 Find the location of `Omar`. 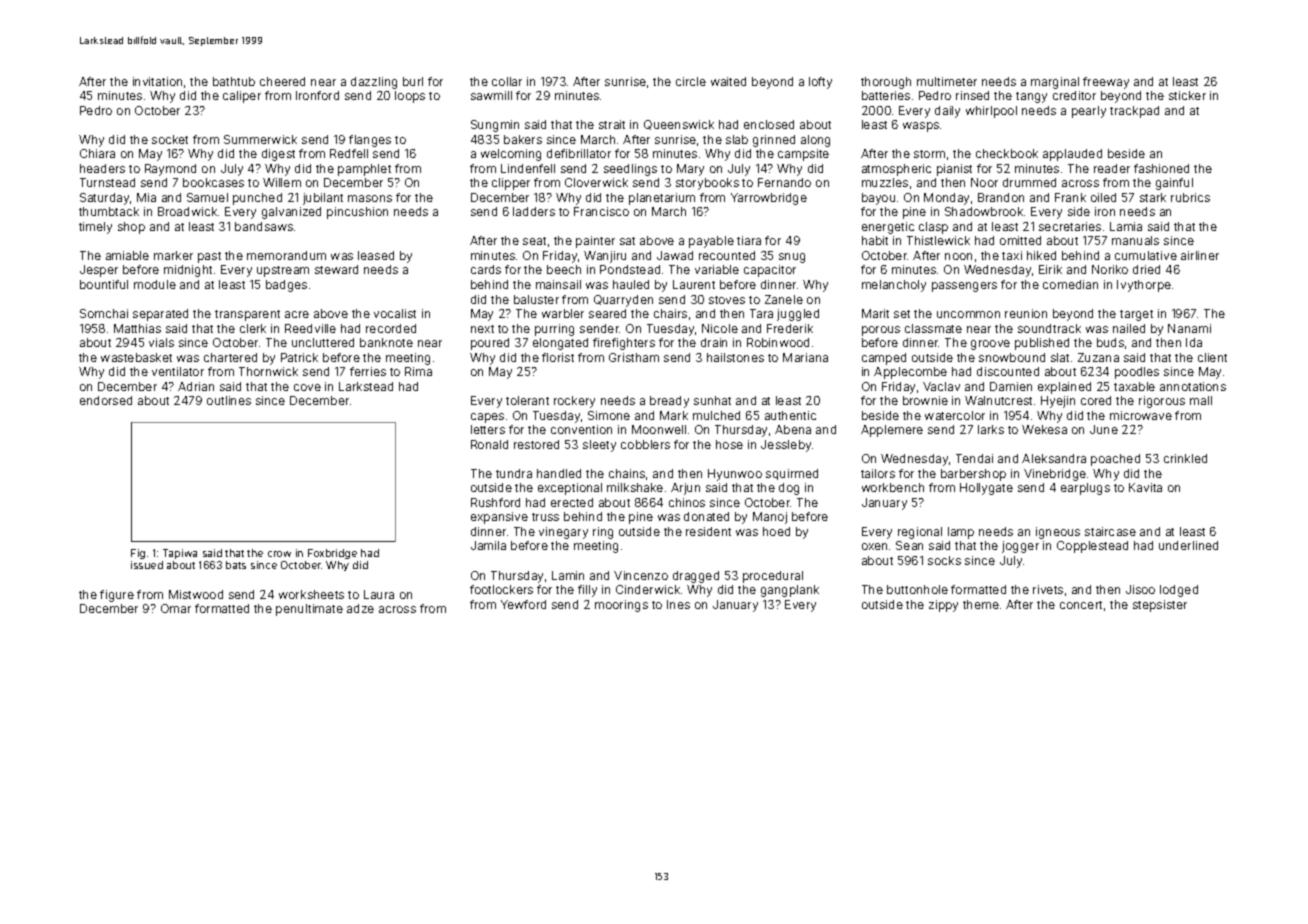

Omar is located at coordinates (176, 608).
